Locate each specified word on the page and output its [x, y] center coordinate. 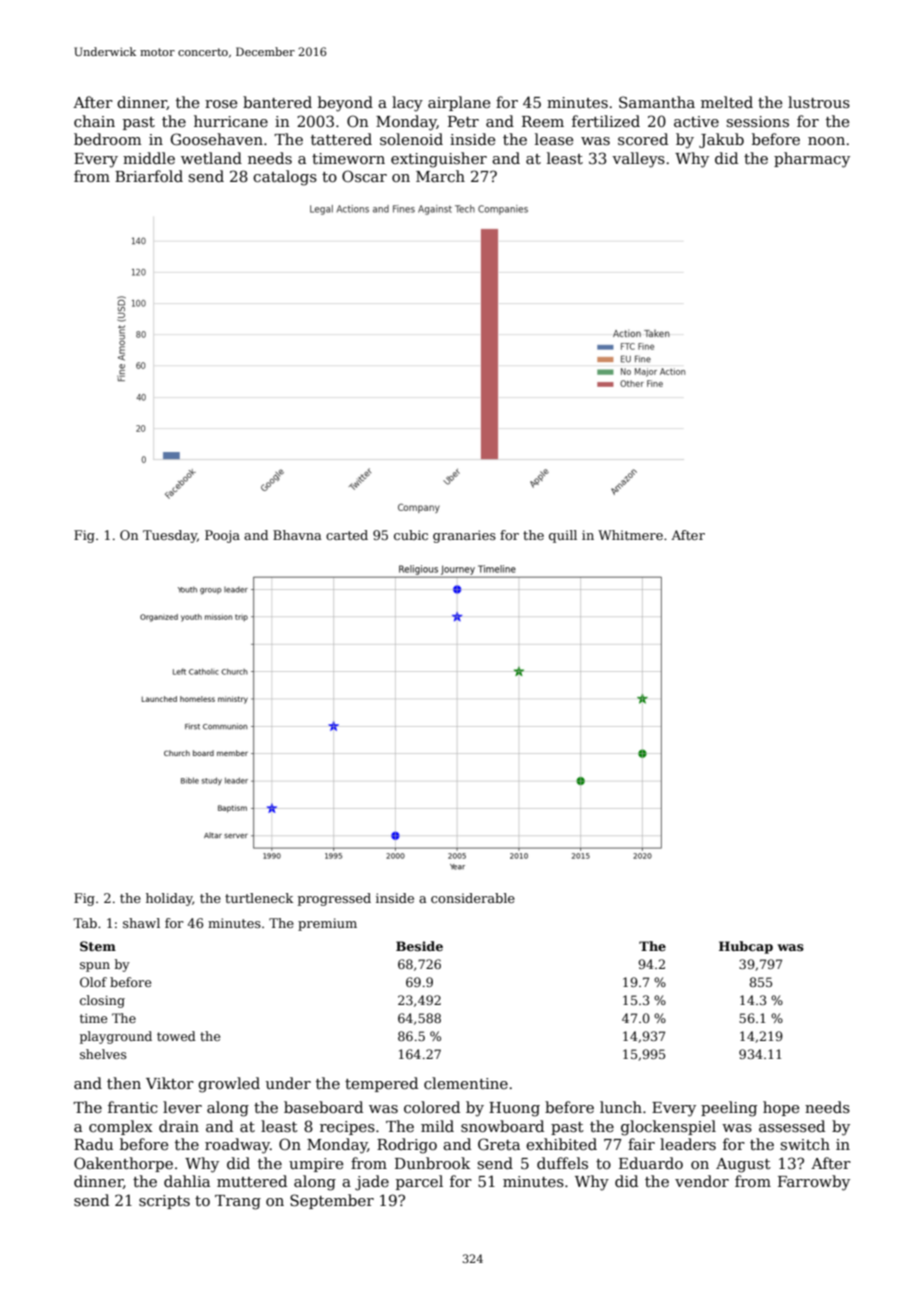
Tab [85, 923]
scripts [164, 1202]
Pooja [222, 536]
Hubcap [746, 947]
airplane [459, 103]
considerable [473, 898]
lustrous [819, 102]
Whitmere [630, 535]
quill [563, 536]
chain [94, 121]
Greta [499, 1144]
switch [805, 1144]
